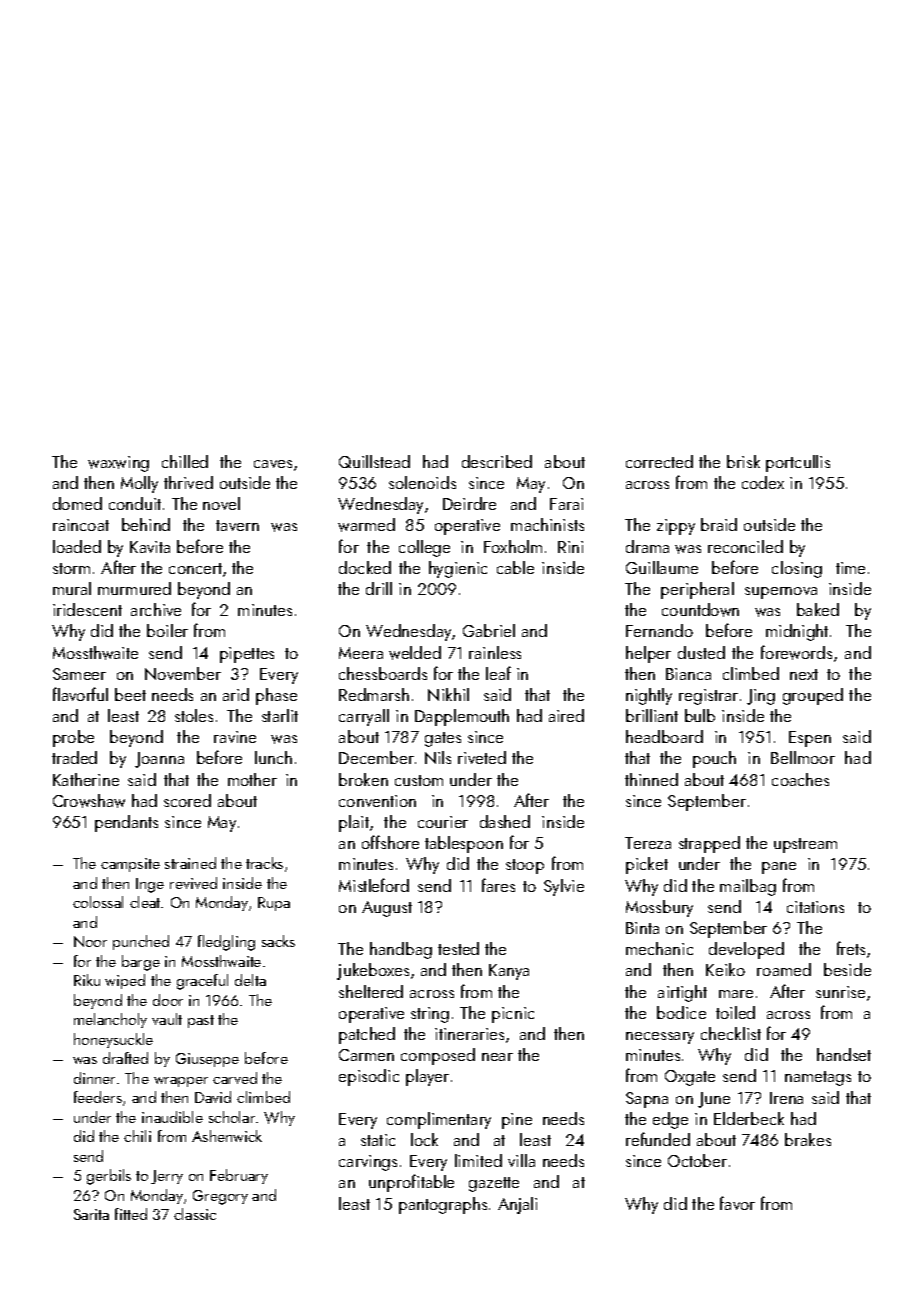 The image size is (924, 1308). Describe the element at coordinates (652, 715) in the screenshot. I see `brilliant` at that location.
